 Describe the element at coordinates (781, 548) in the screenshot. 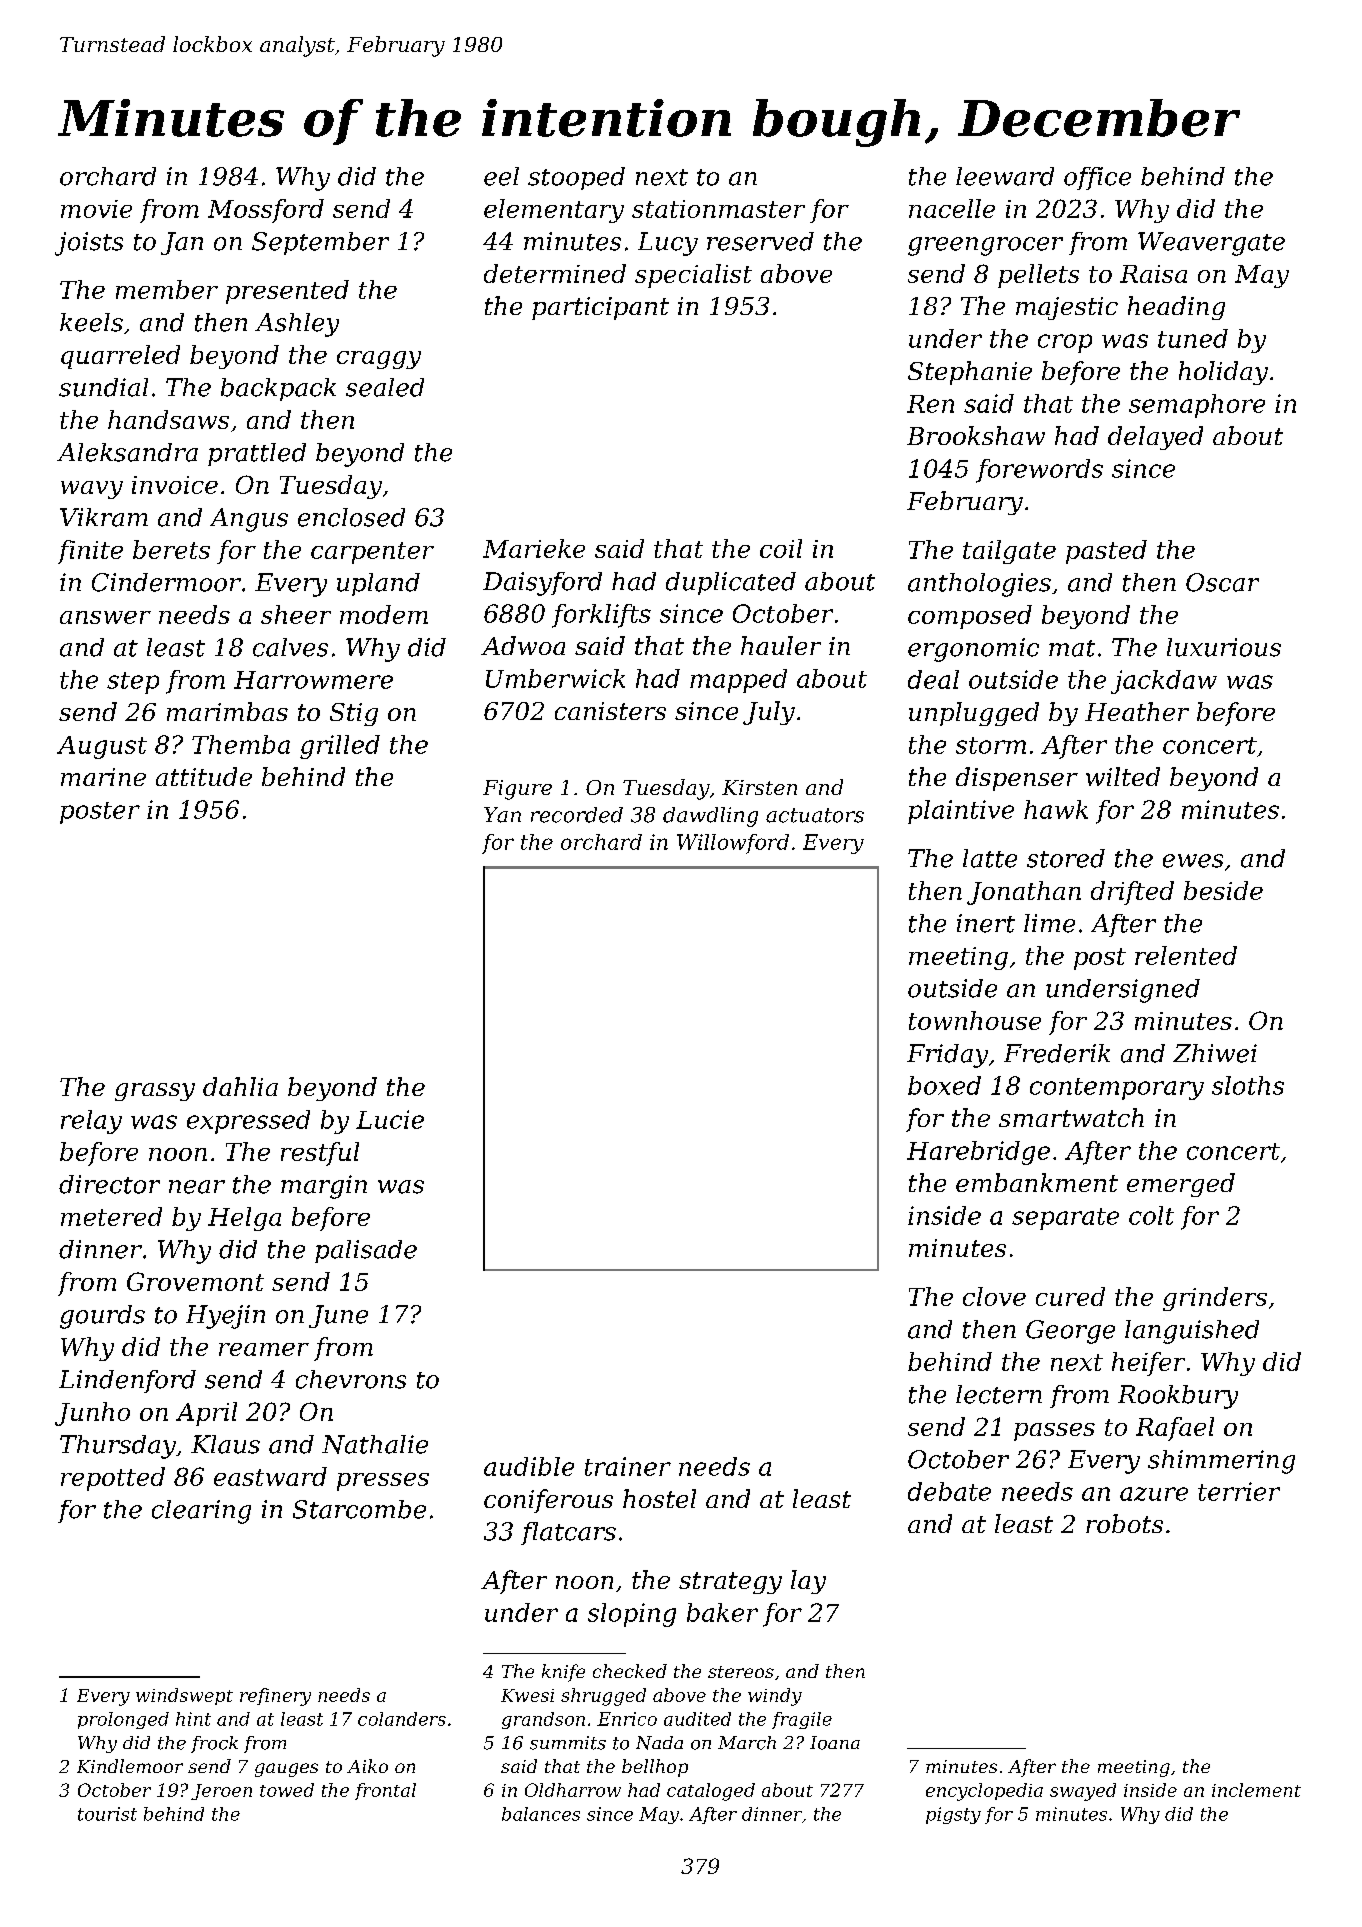

I see `coil` at that location.
